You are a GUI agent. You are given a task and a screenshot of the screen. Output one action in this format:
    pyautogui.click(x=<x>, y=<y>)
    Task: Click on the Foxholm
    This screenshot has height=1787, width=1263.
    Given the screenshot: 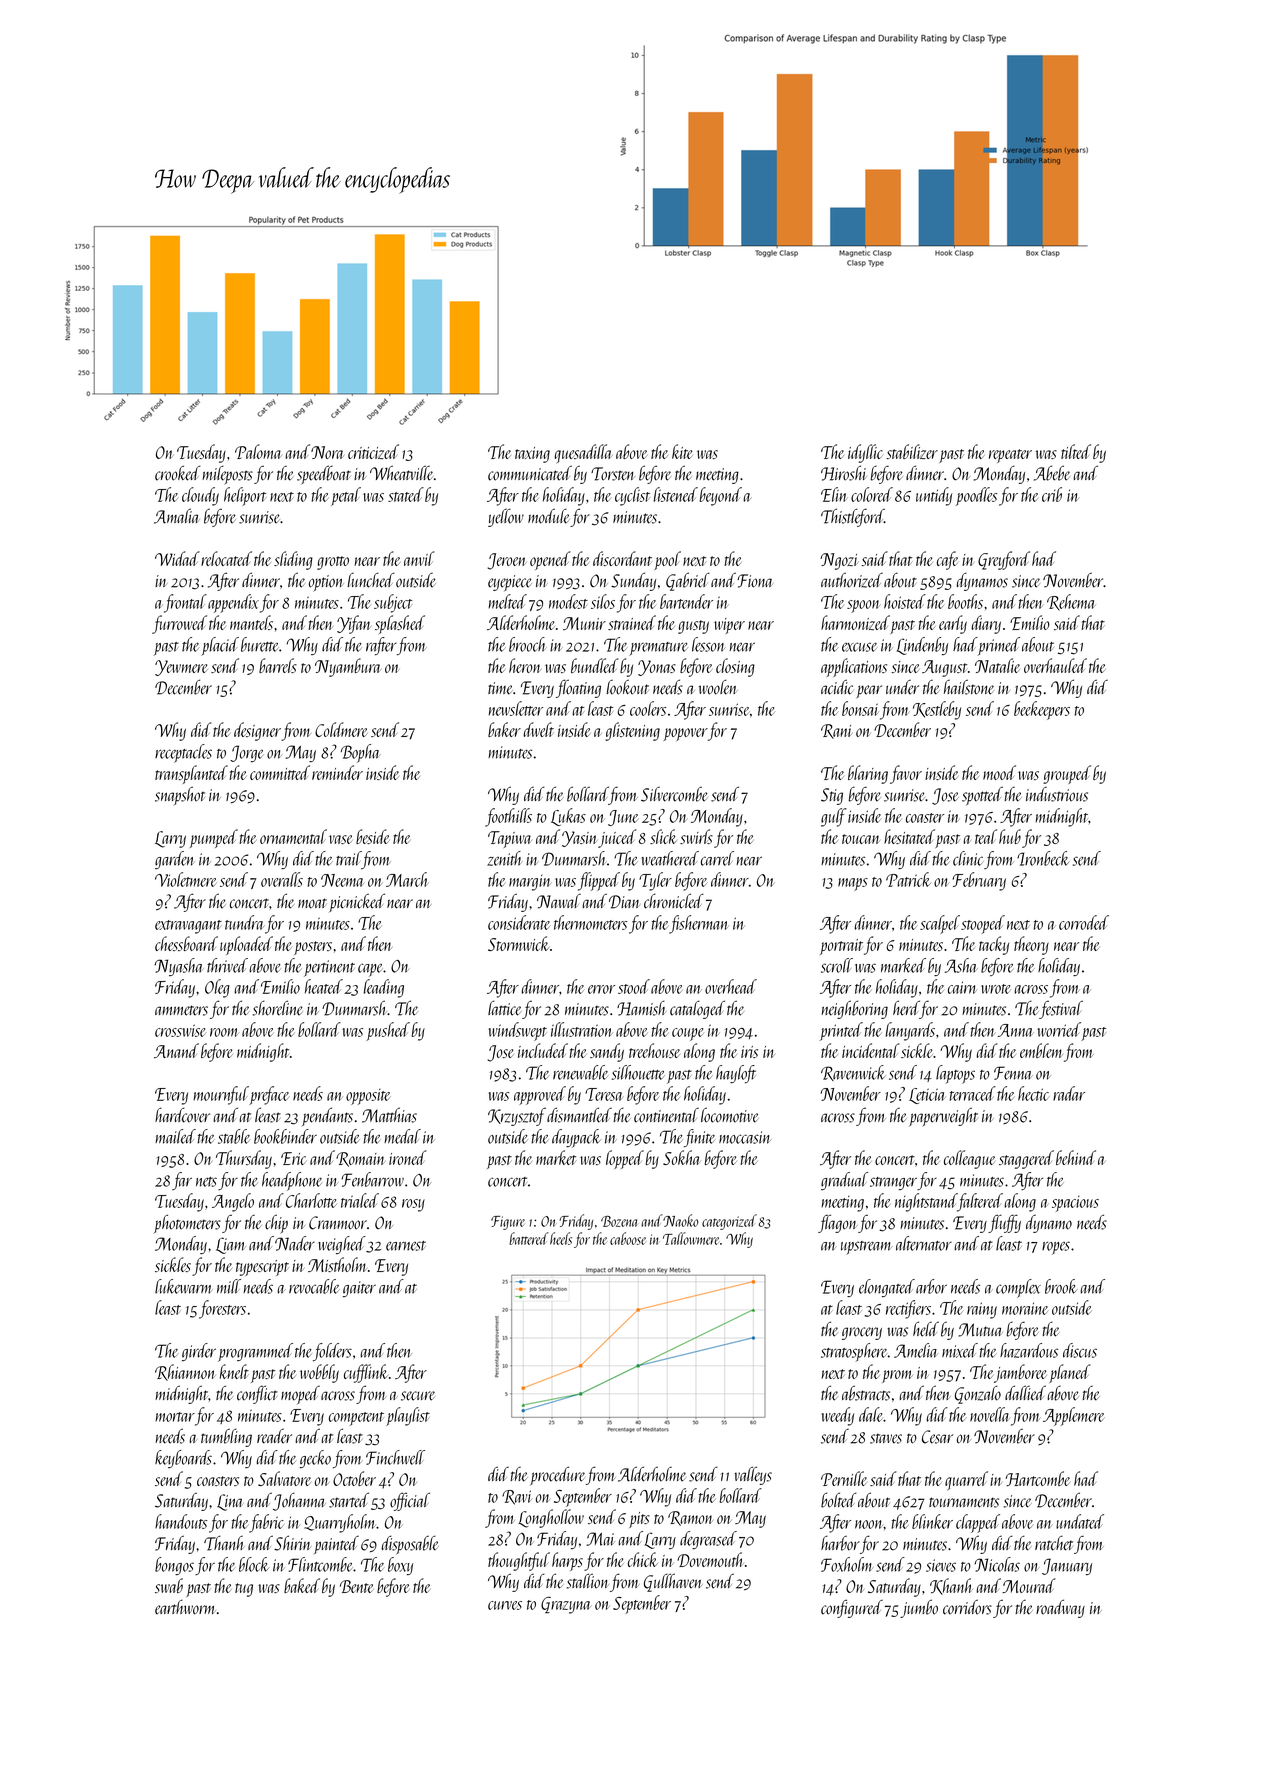 What is the action you would take?
    pyautogui.click(x=847, y=1564)
